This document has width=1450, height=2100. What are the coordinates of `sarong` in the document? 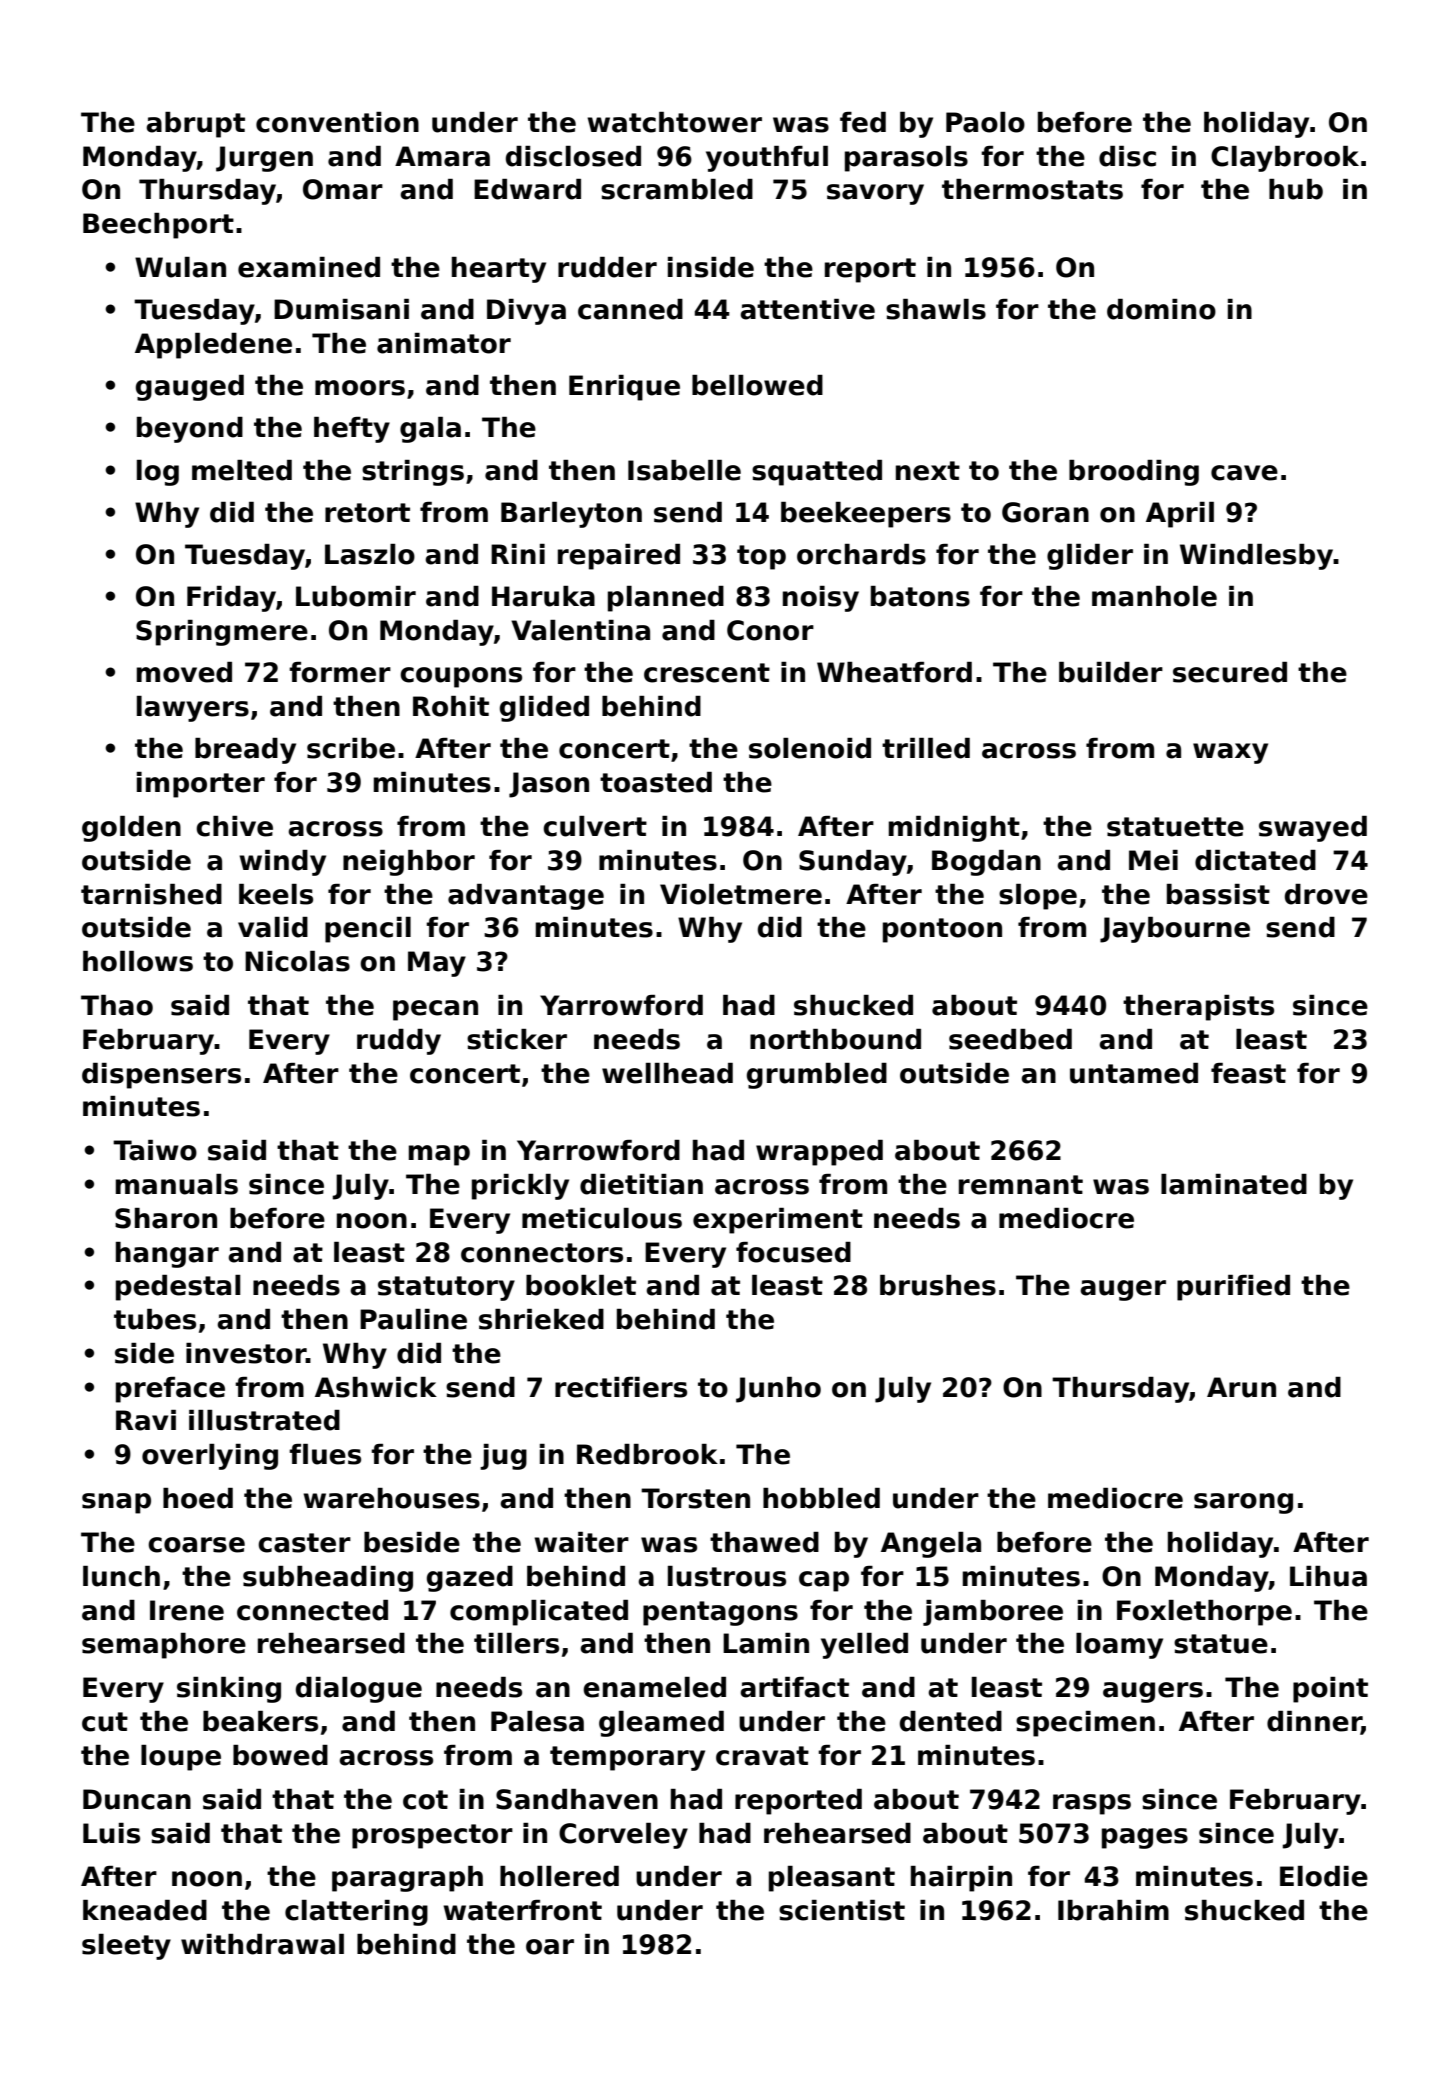 It's located at (1243, 1503).
